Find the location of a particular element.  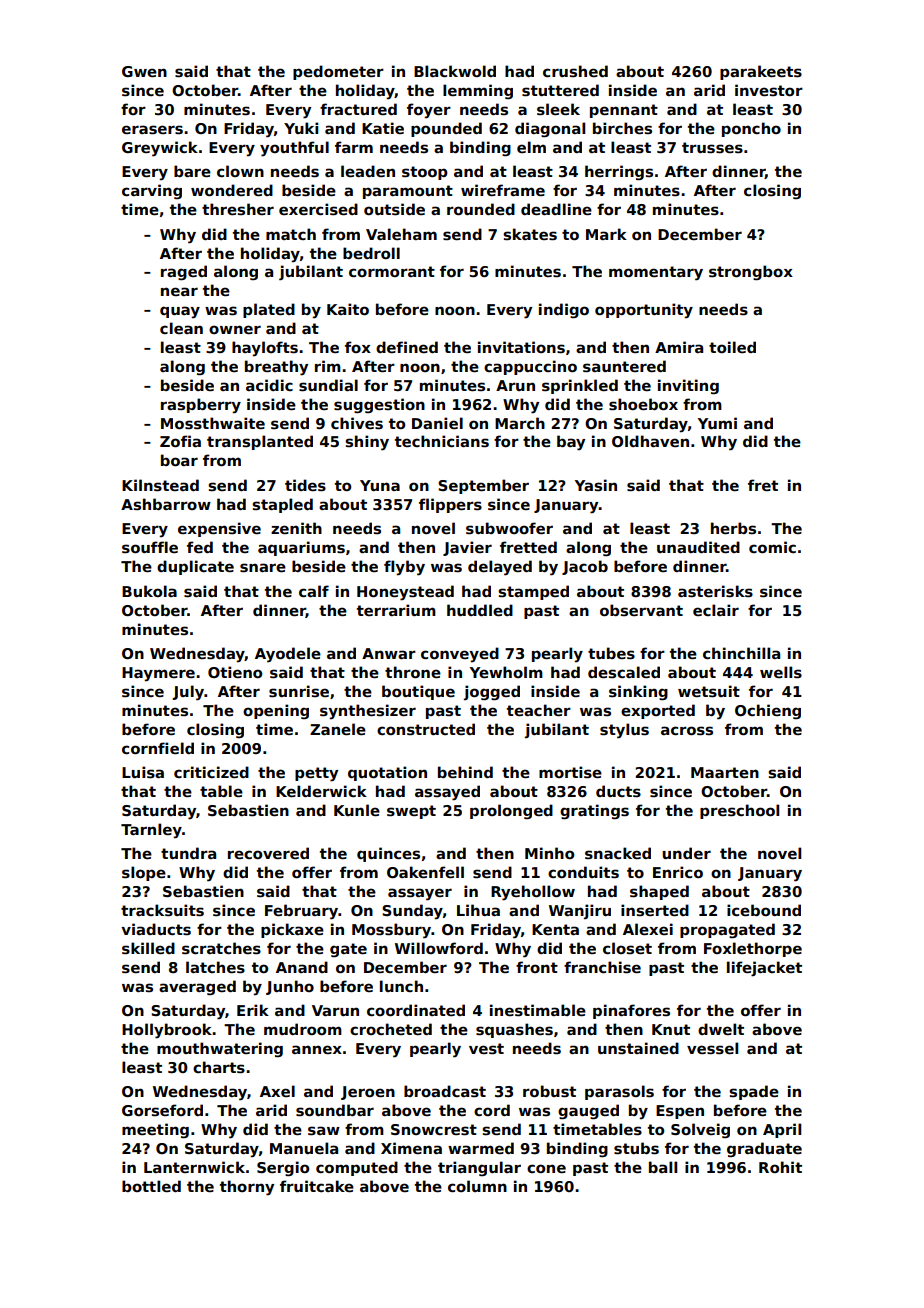

Tarnley is located at coordinates (151, 831).
